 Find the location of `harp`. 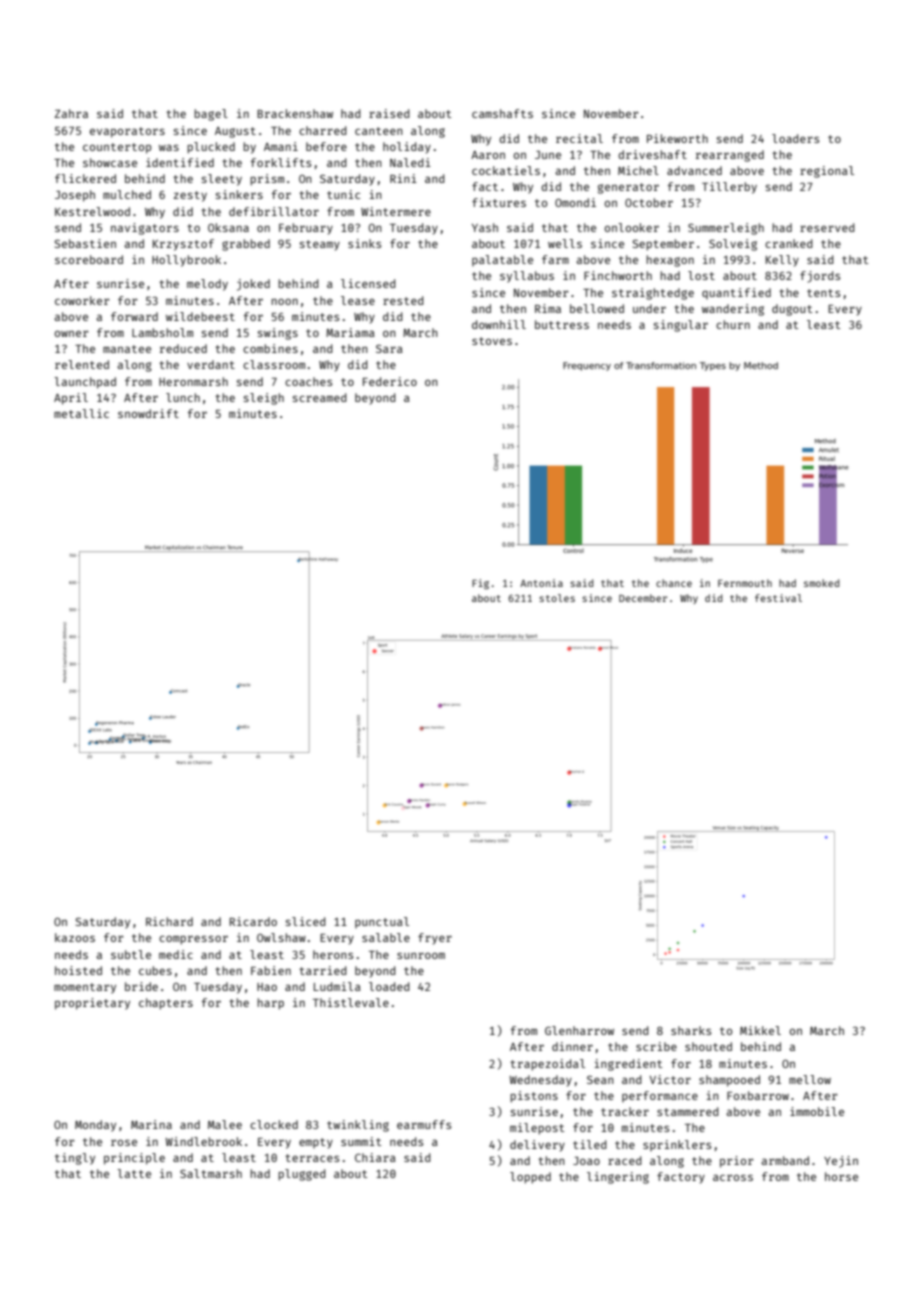

harp is located at coordinates (270, 1004).
